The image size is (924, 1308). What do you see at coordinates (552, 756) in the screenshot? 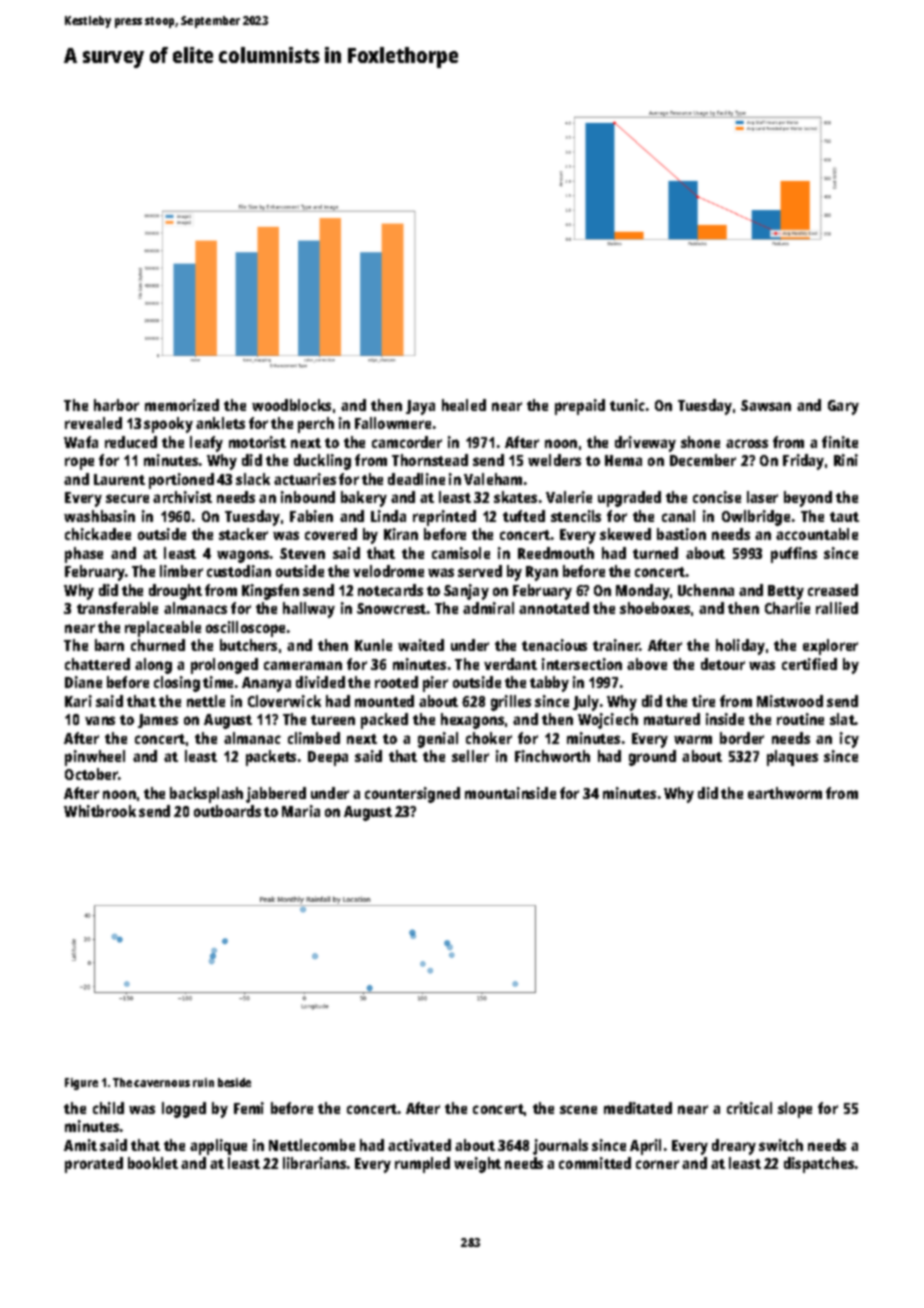
I see `Finchworth` at bounding box center [552, 756].
